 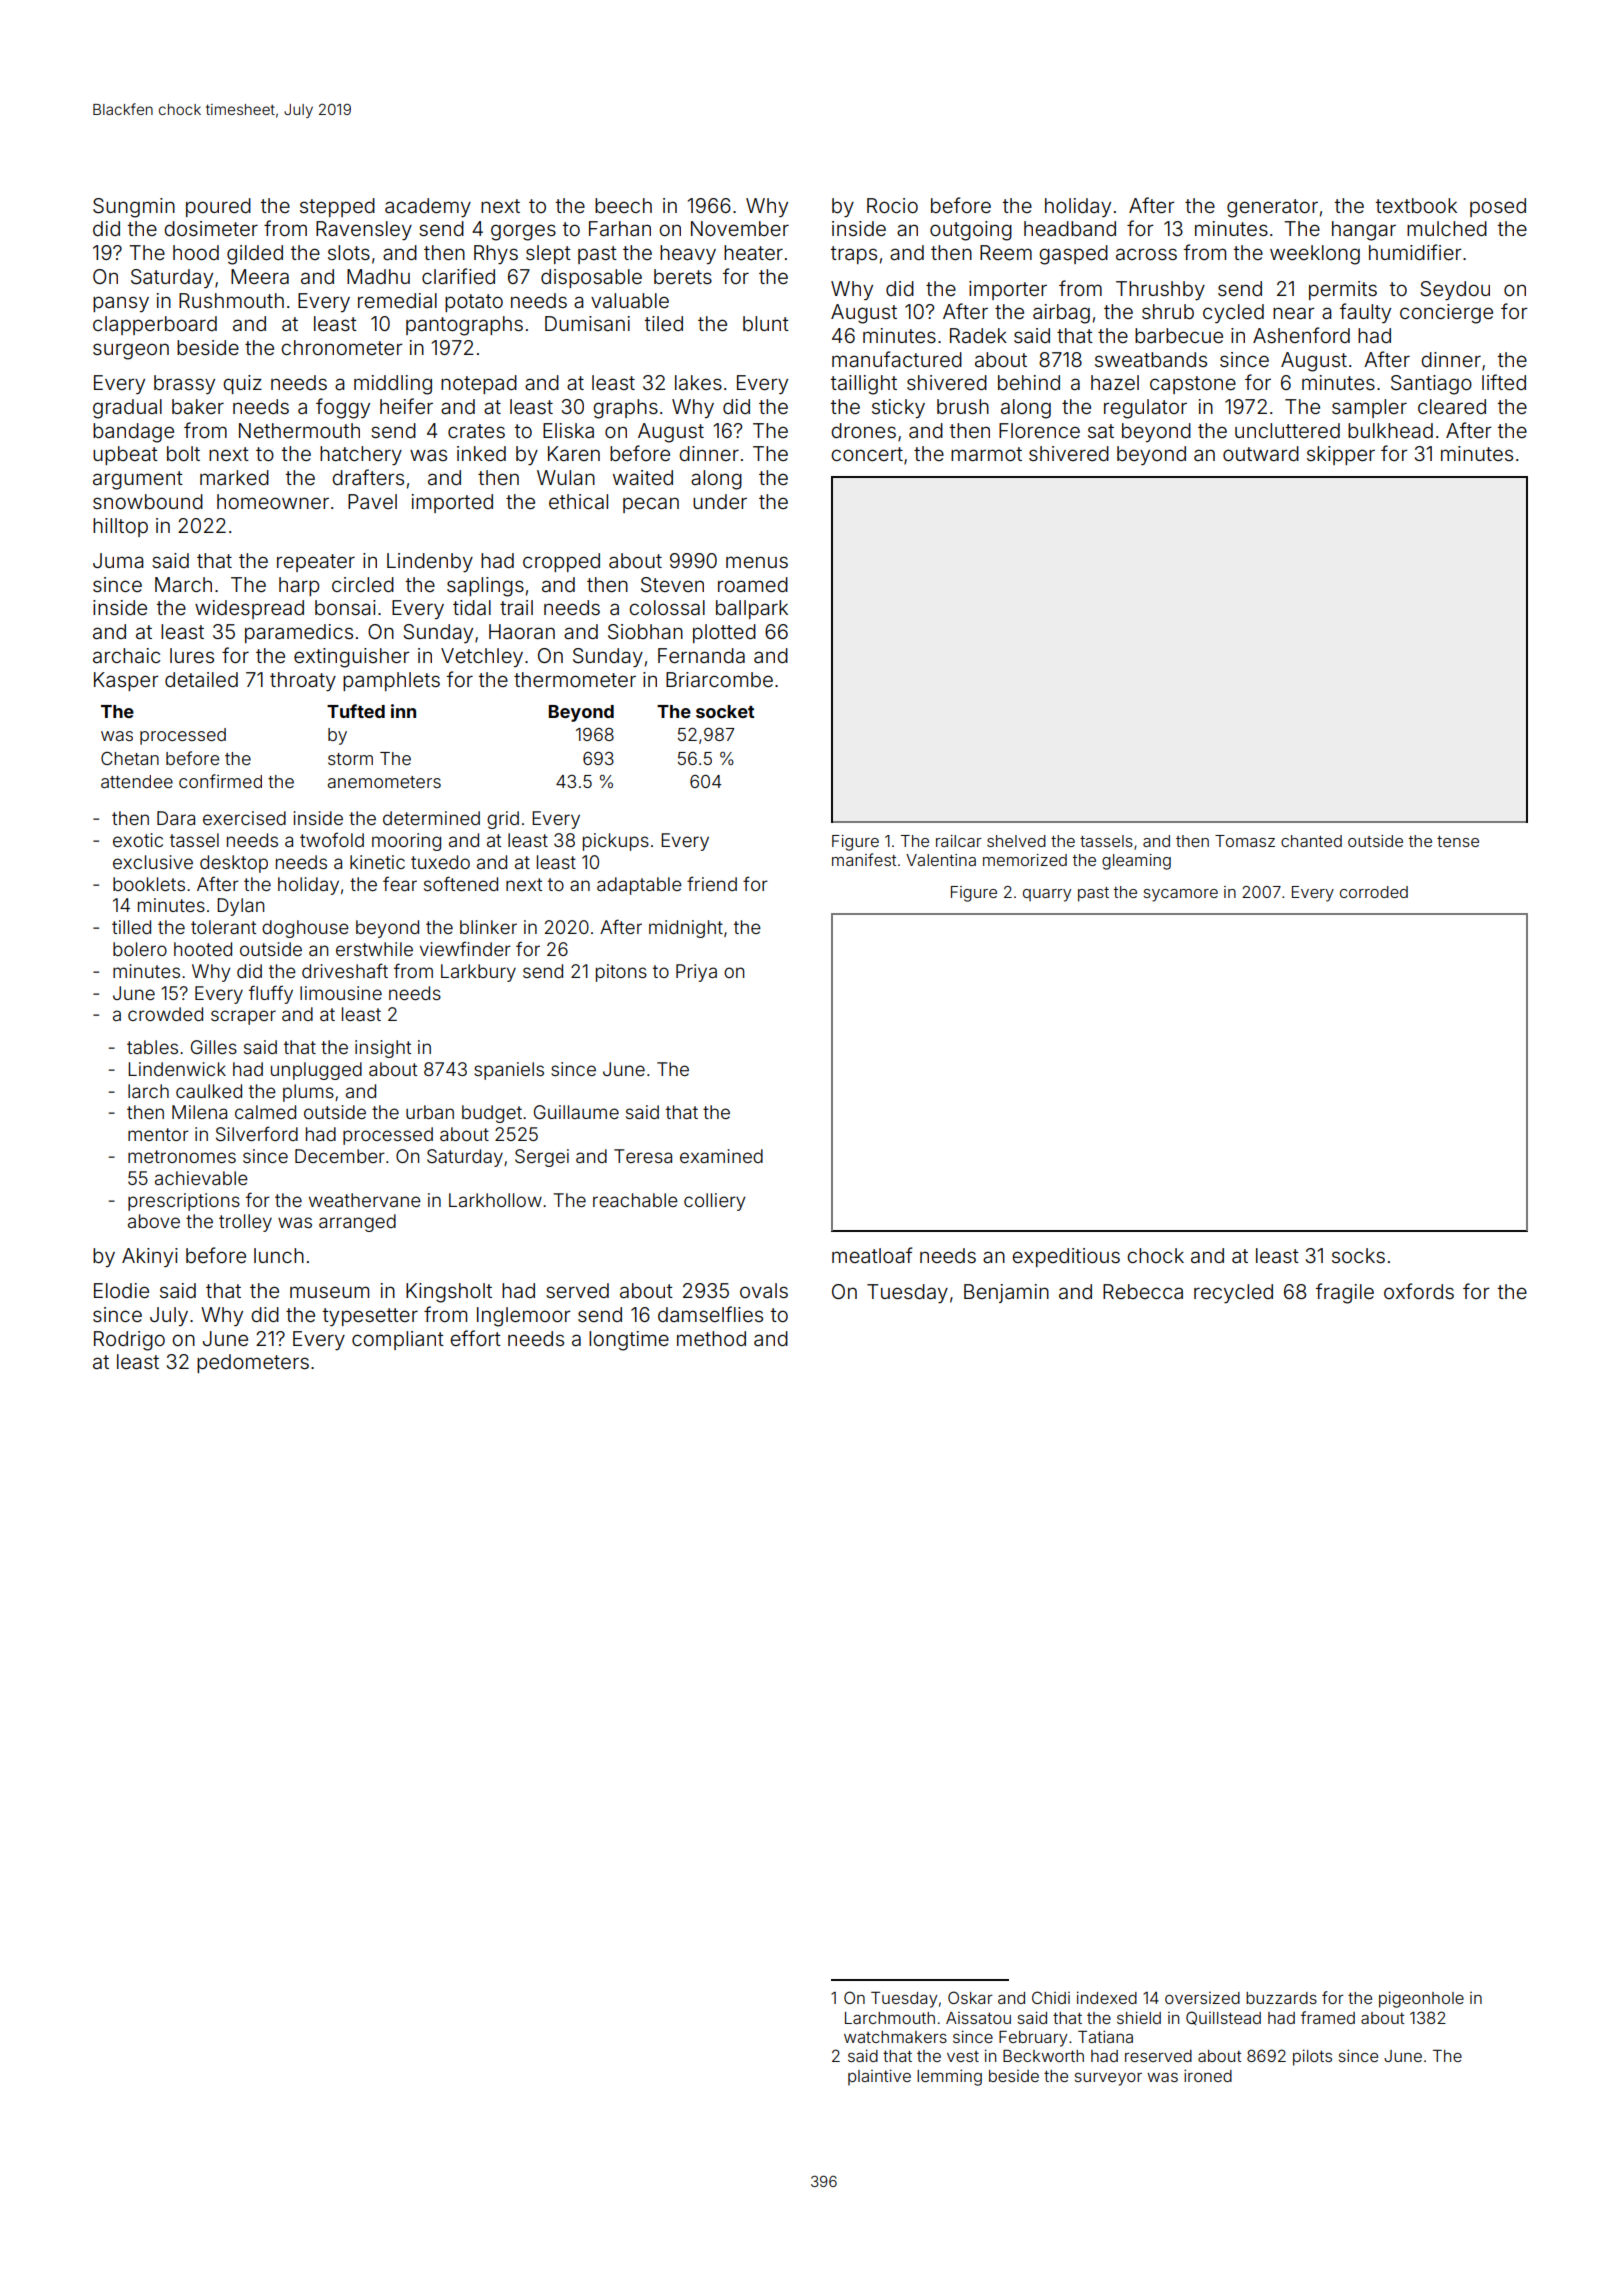 What do you see at coordinates (949, 2077) in the page?
I see `lemming` at bounding box center [949, 2077].
